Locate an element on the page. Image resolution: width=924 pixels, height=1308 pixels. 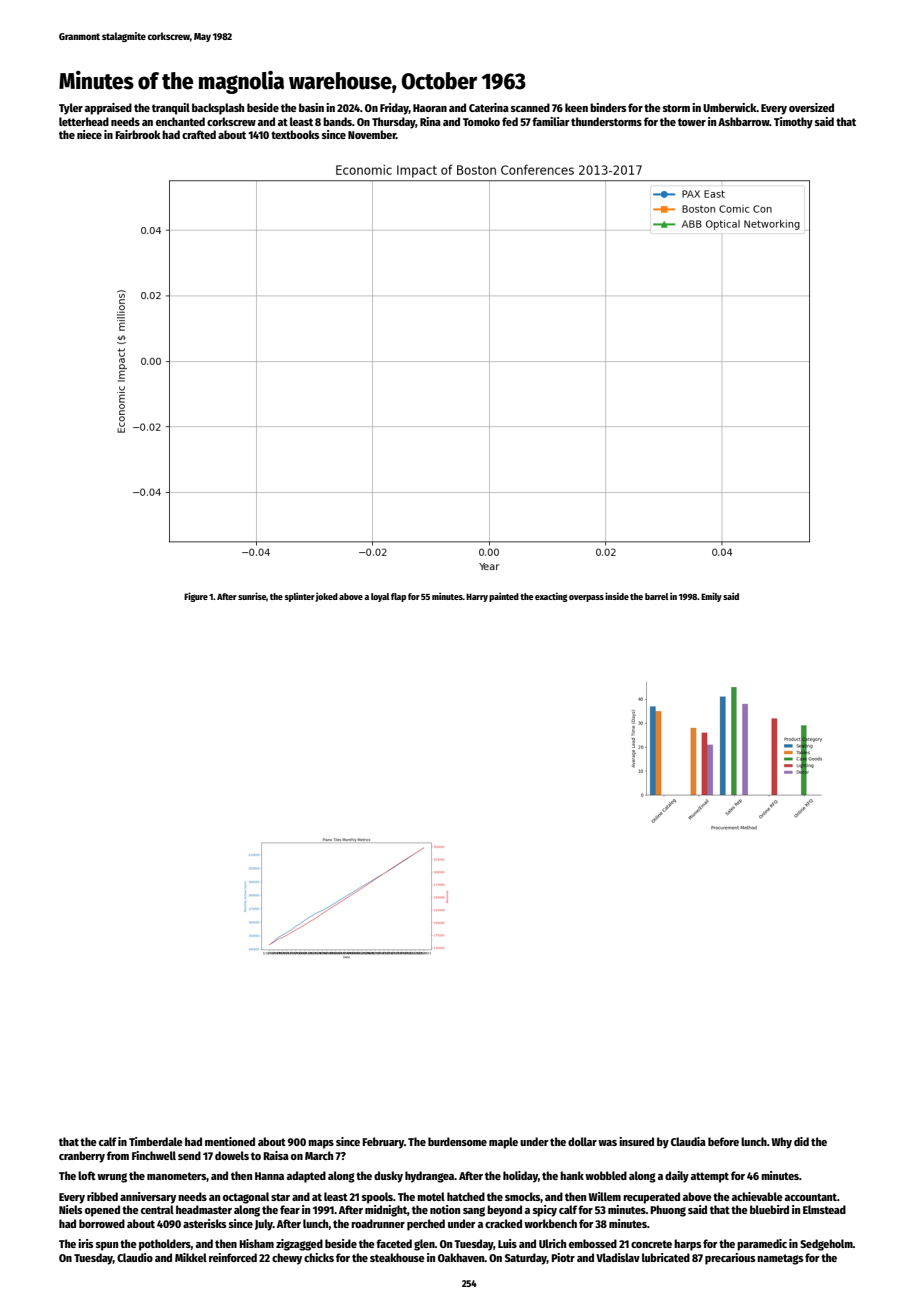
fed is located at coordinates (510, 121).
